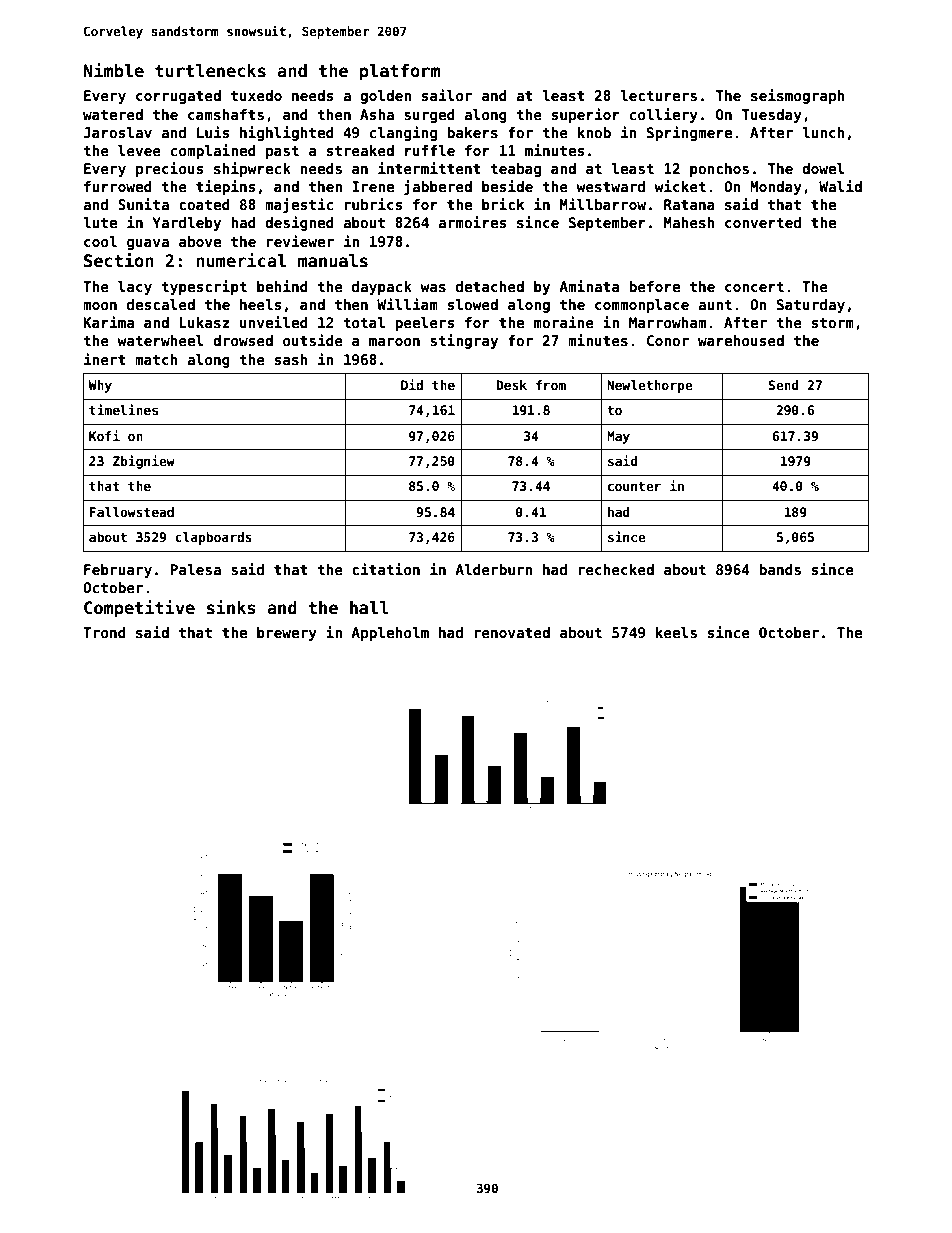 The width and height of the image is (952, 1233). What do you see at coordinates (287, 634) in the image?
I see `brewery` at bounding box center [287, 634].
